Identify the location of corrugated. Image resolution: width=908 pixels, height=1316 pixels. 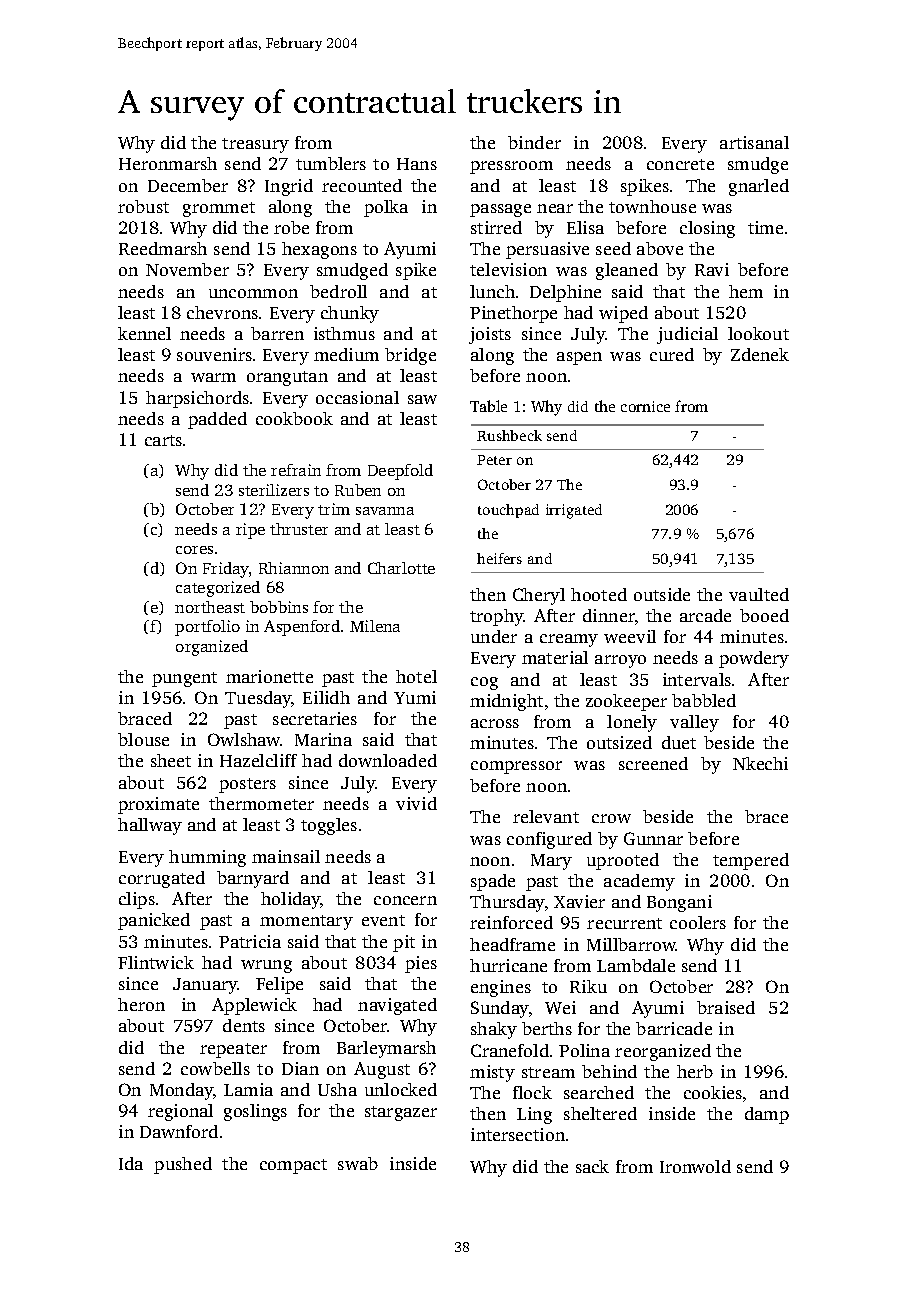
(162, 879).
